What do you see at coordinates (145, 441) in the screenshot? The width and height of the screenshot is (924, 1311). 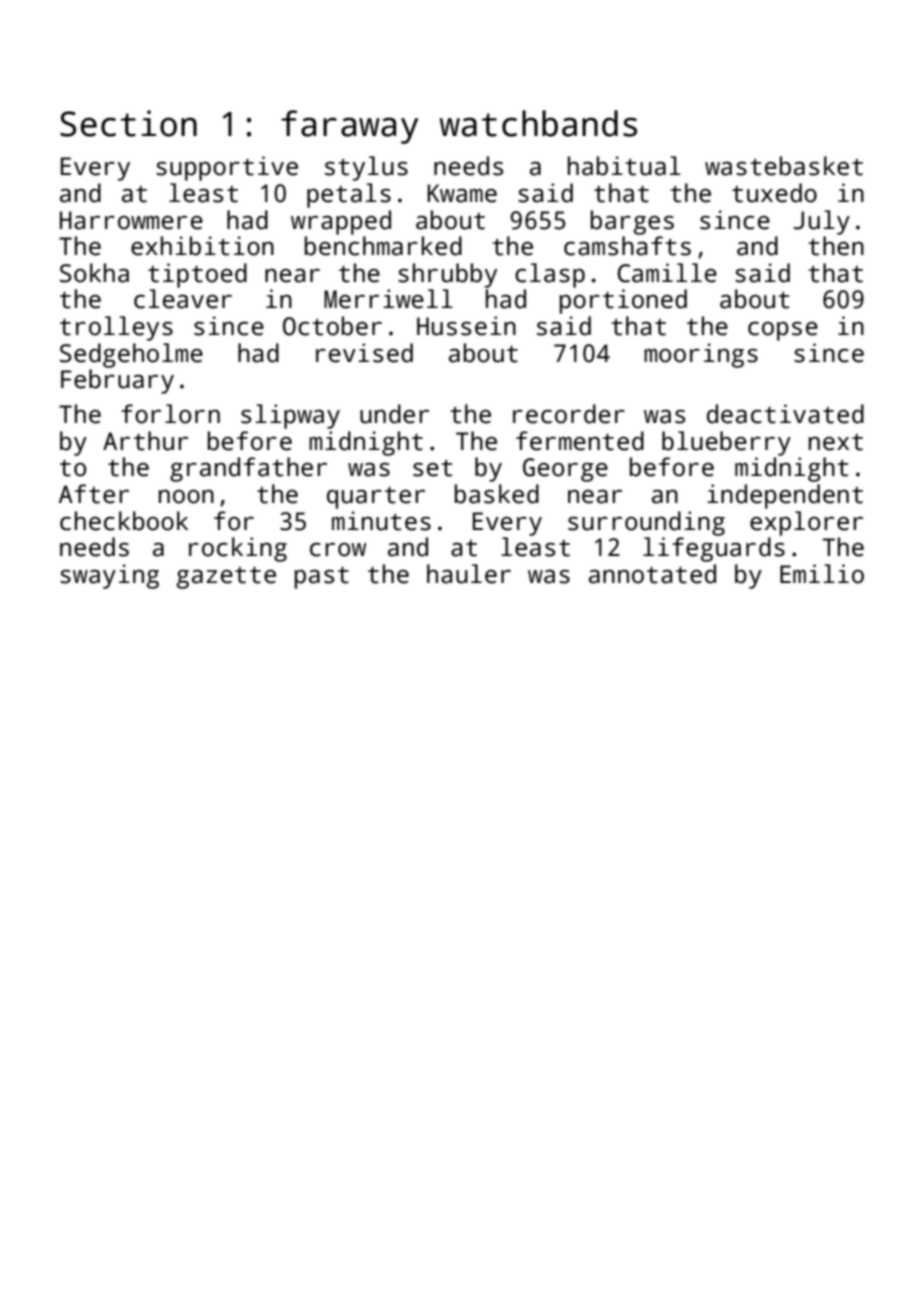 I see `Arthur` at bounding box center [145, 441].
